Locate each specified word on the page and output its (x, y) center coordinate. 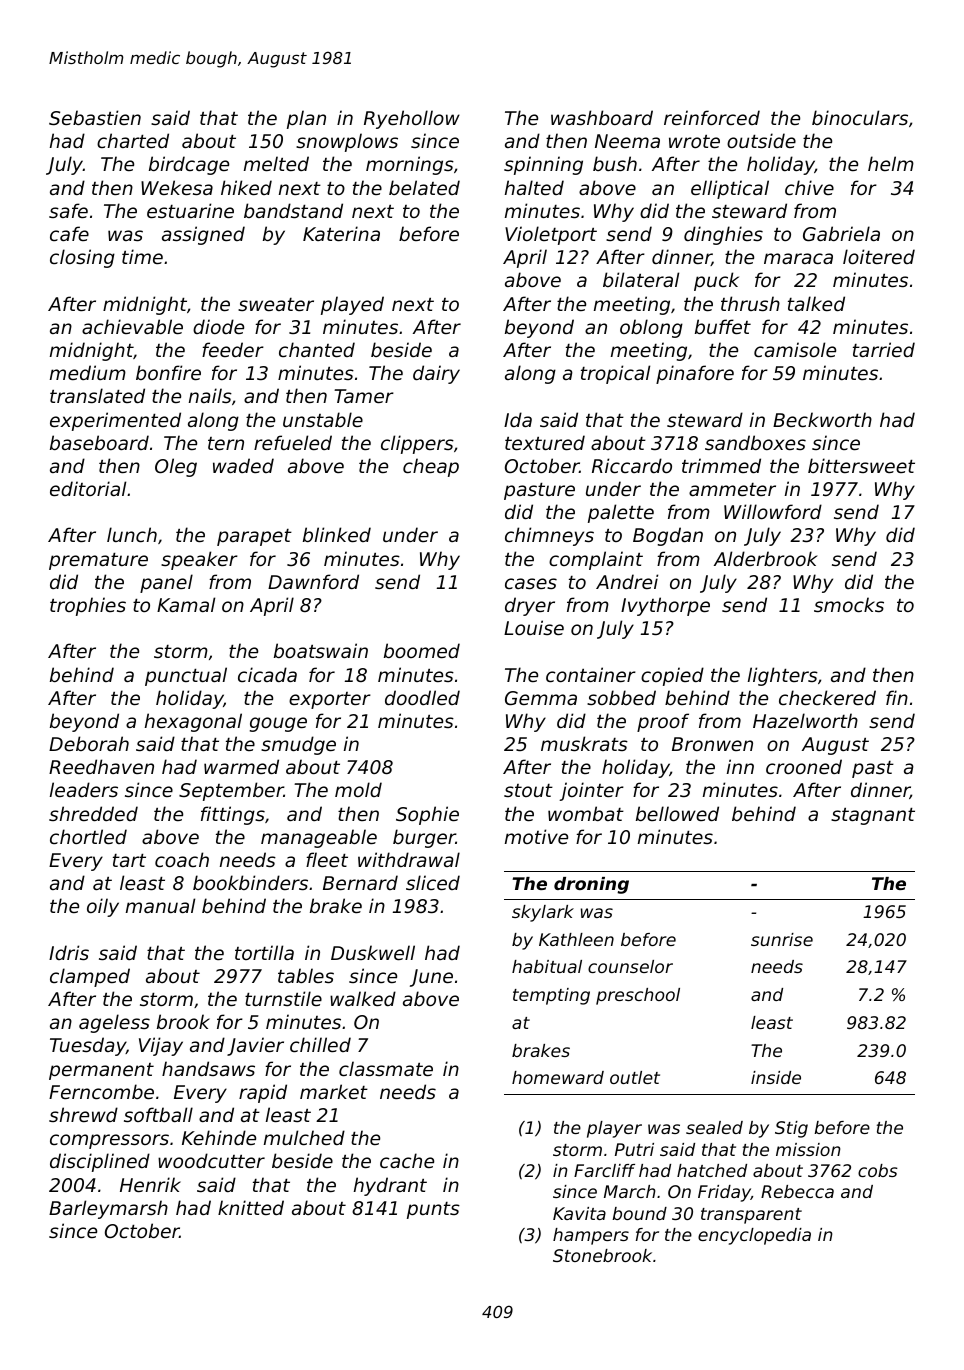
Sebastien (95, 117)
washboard (602, 117)
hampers (591, 1236)
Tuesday (88, 1046)
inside (776, 1077)
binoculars (860, 117)
